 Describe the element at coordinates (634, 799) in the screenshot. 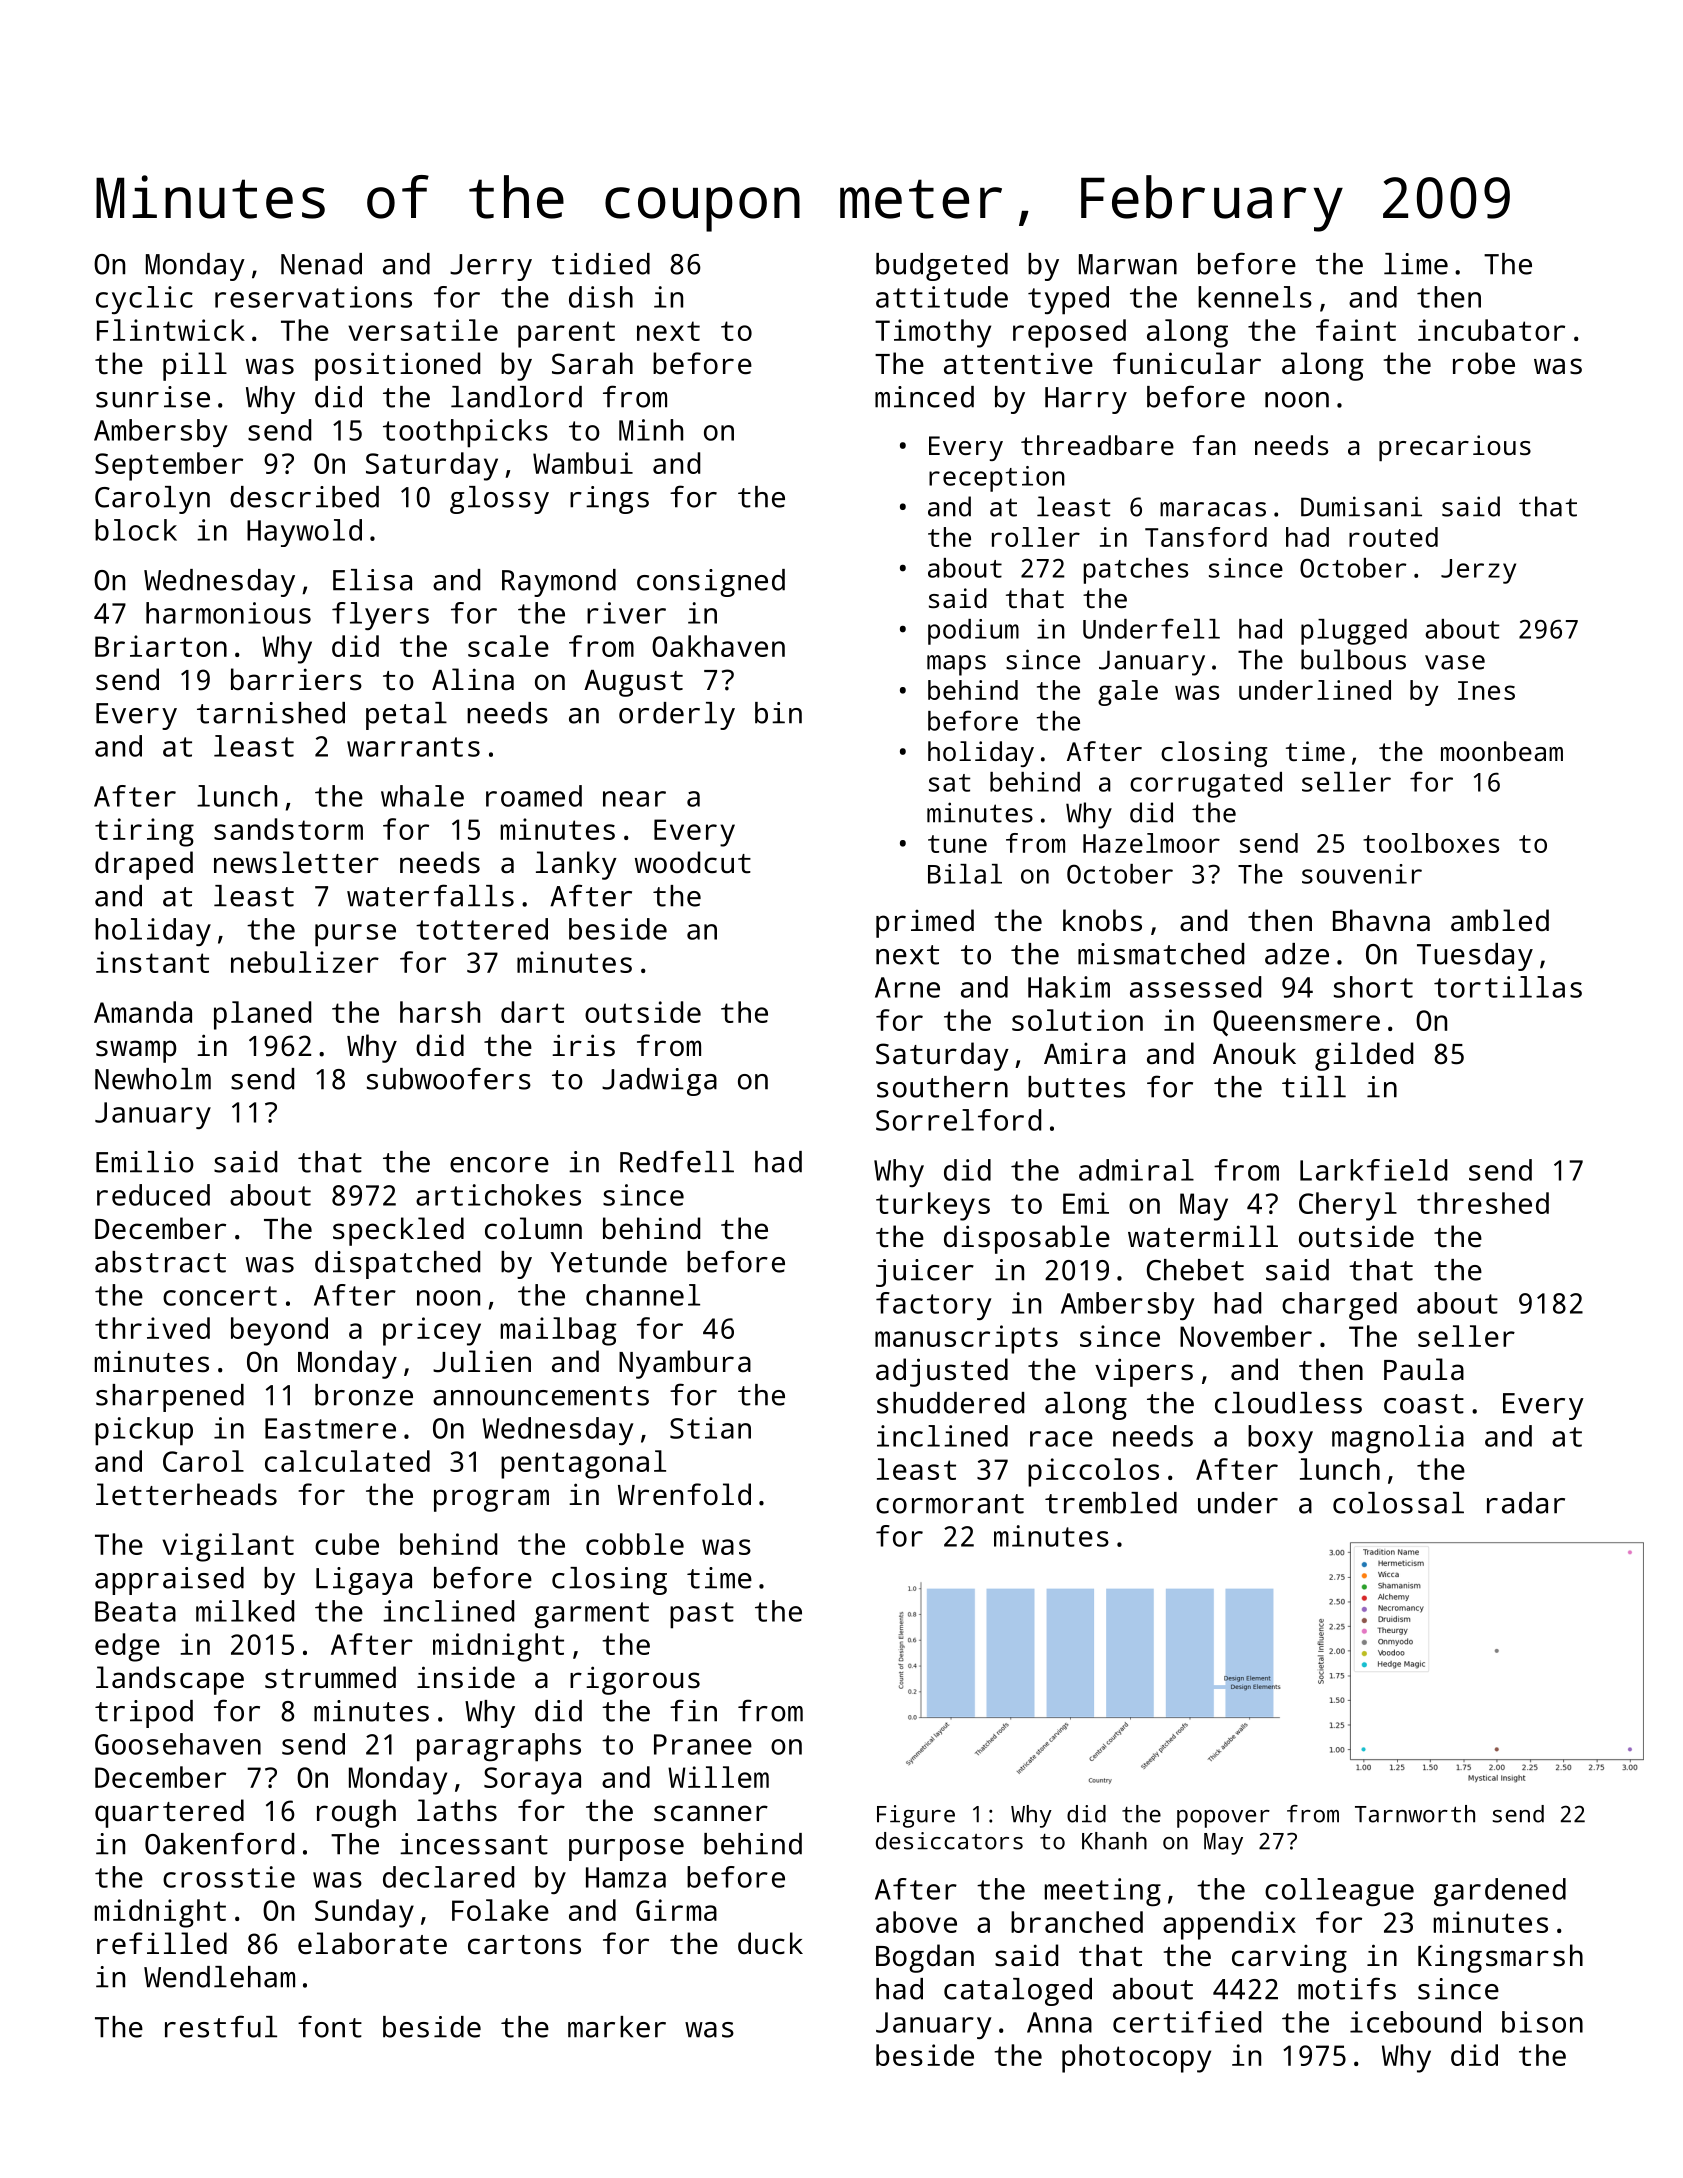

I see `near` at that location.
